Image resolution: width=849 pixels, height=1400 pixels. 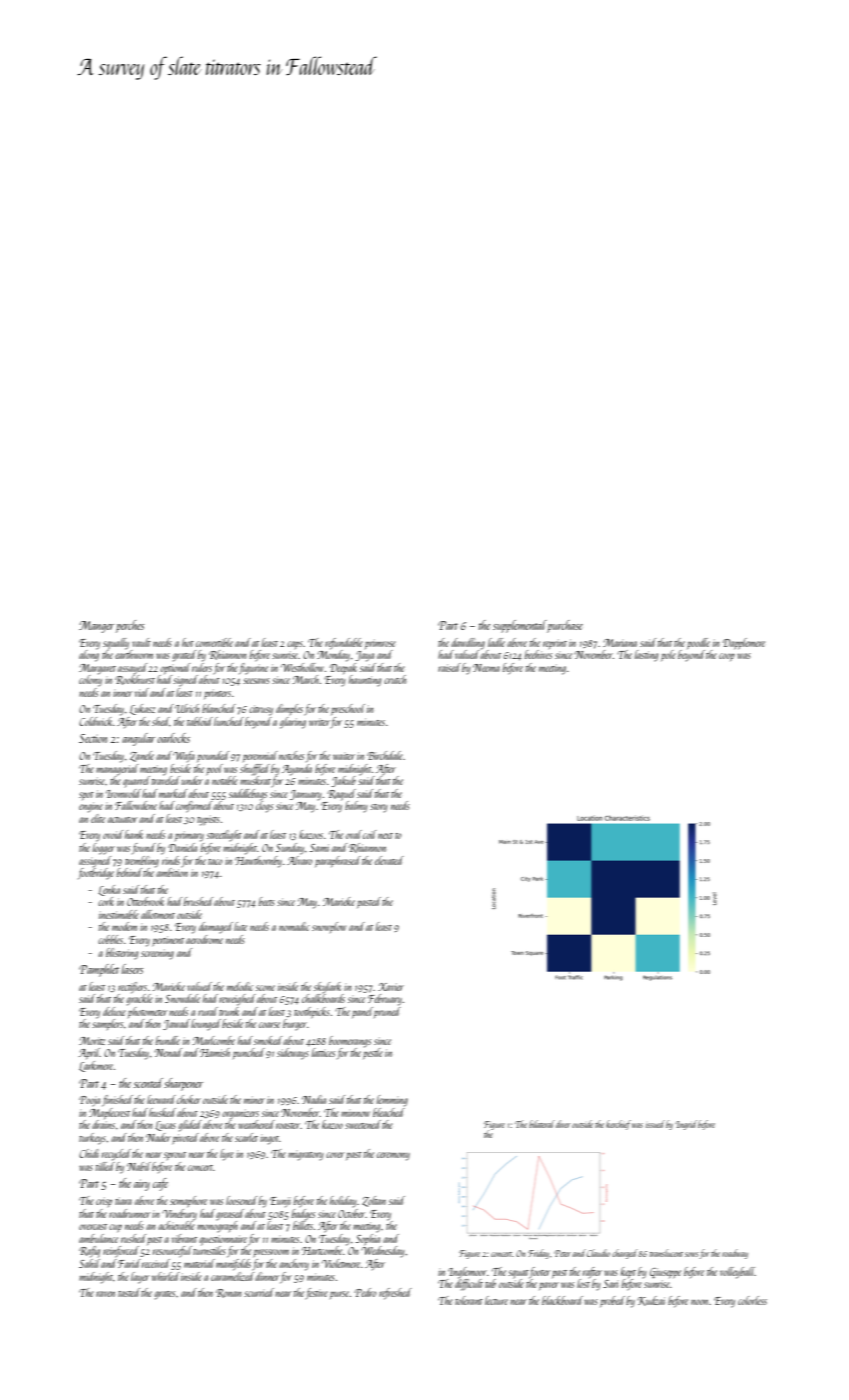 What do you see at coordinates (344, 643) in the screenshot?
I see `refundable` at bounding box center [344, 643].
